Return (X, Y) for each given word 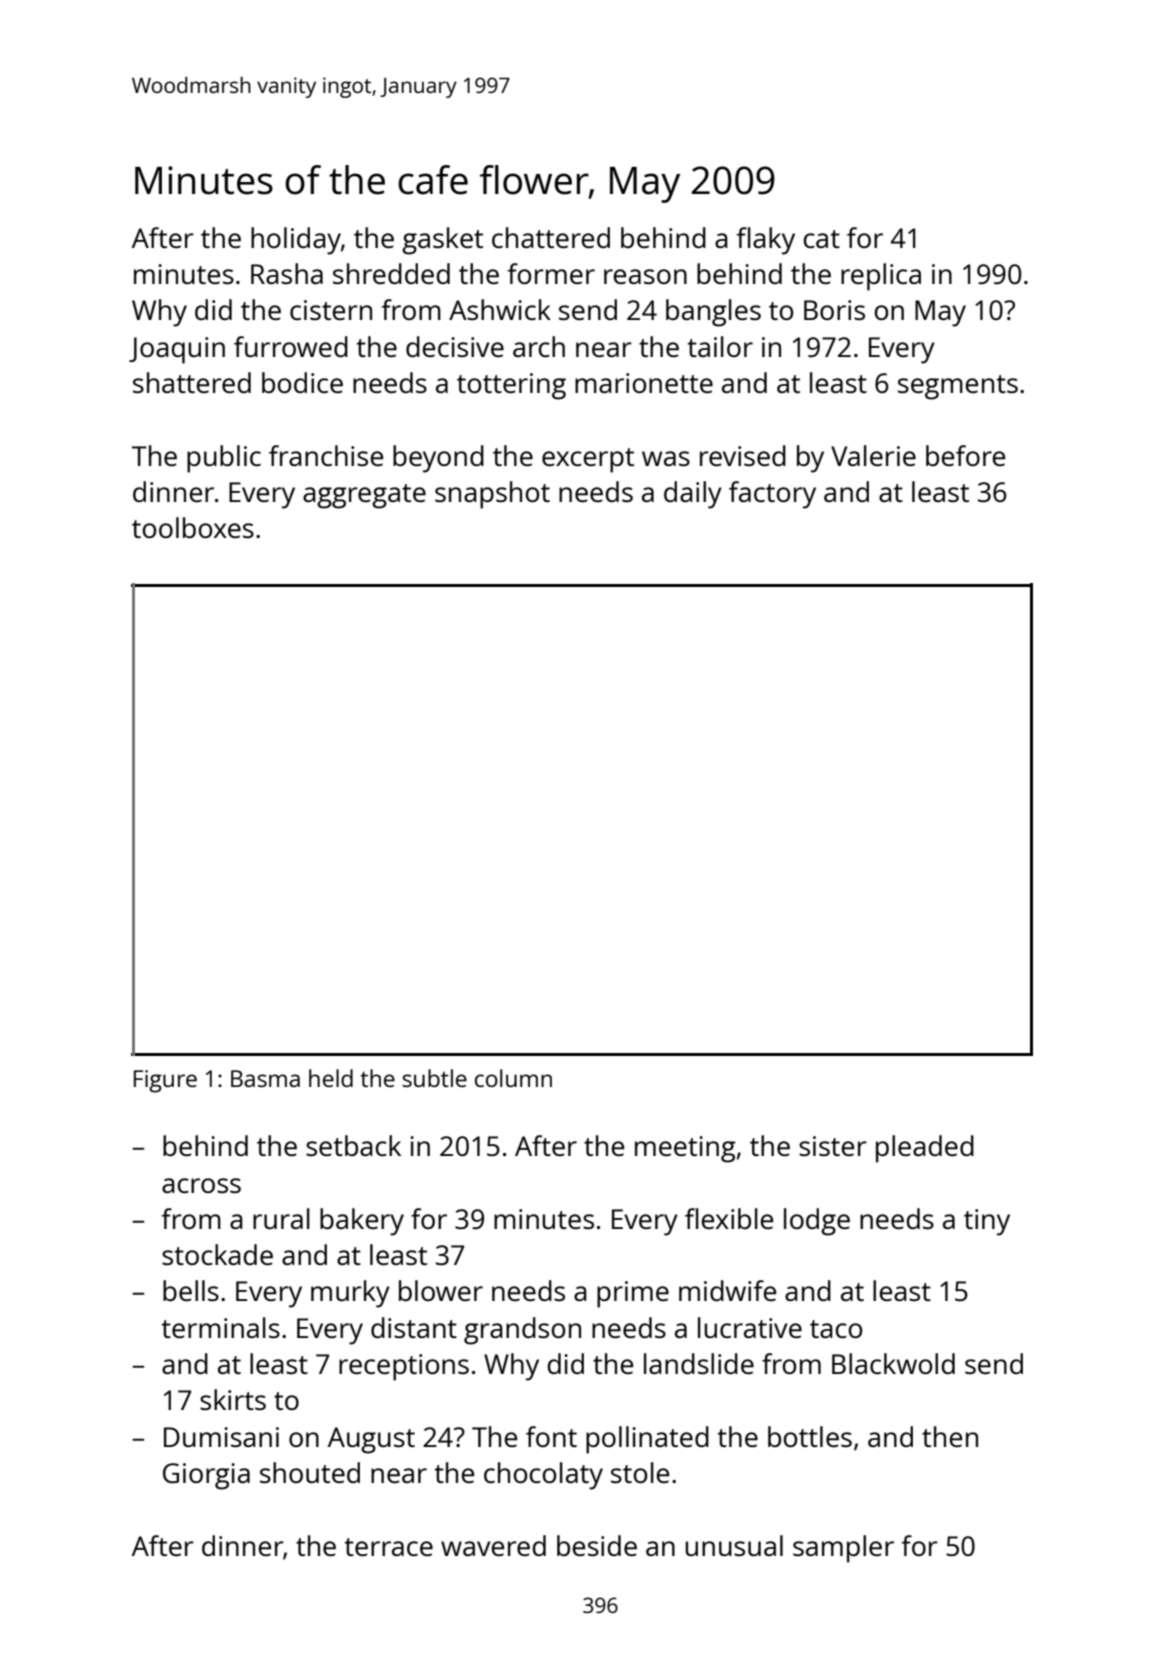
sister (833, 1146)
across (201, 1185)
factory (772, 495)
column (513, 1078)
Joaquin (177, 350)
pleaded (925, 1149)
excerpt (588, 460)
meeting (685, 1149)
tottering (511, 386)
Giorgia (206, 1476)
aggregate (364, 496)
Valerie (873, 455)
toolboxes (193, 527)
